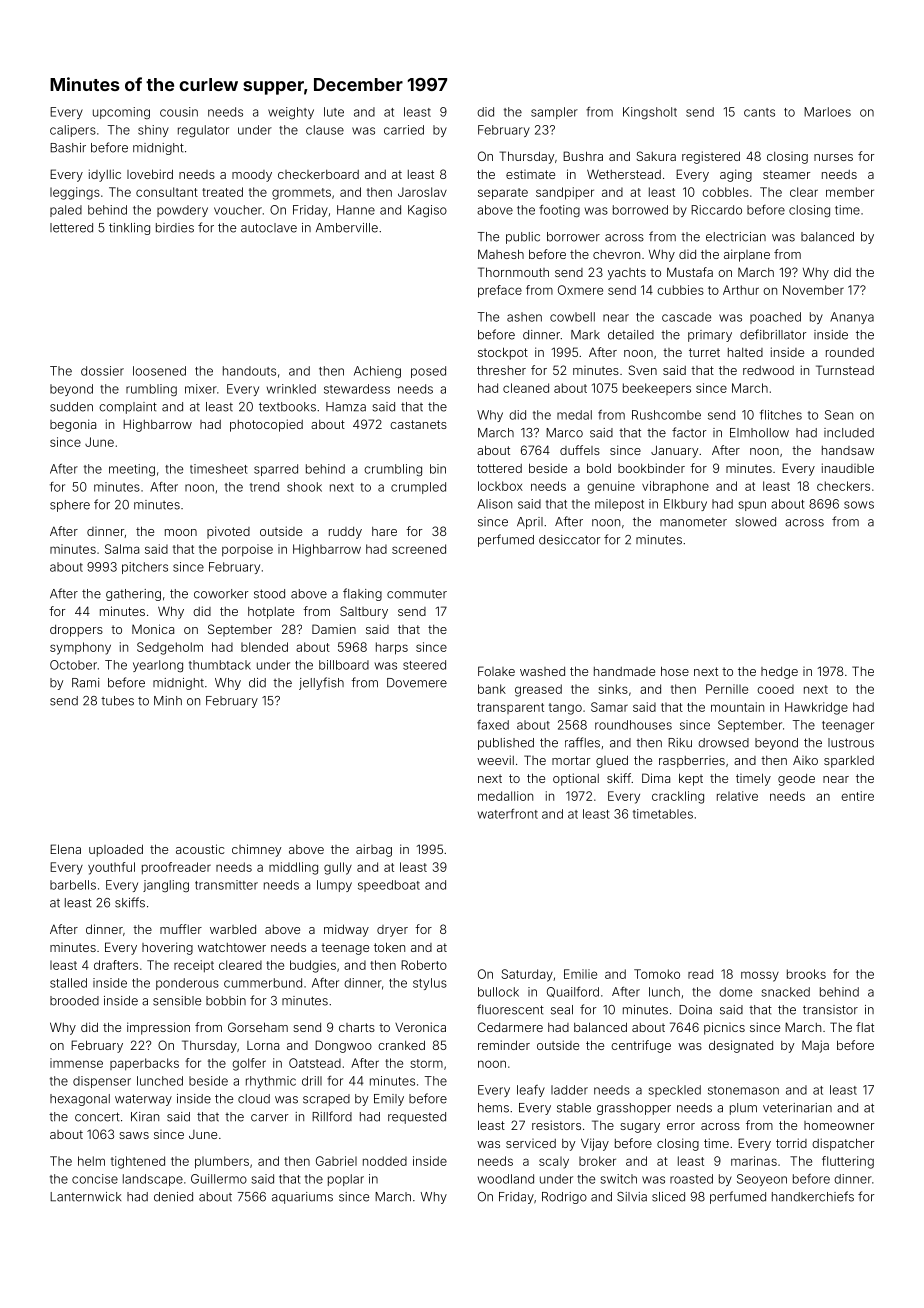 The image size is (924, 1308). What do you see at coordinates (334, 112) in the page?
I see `lute` at bounding box center [334, 112].
